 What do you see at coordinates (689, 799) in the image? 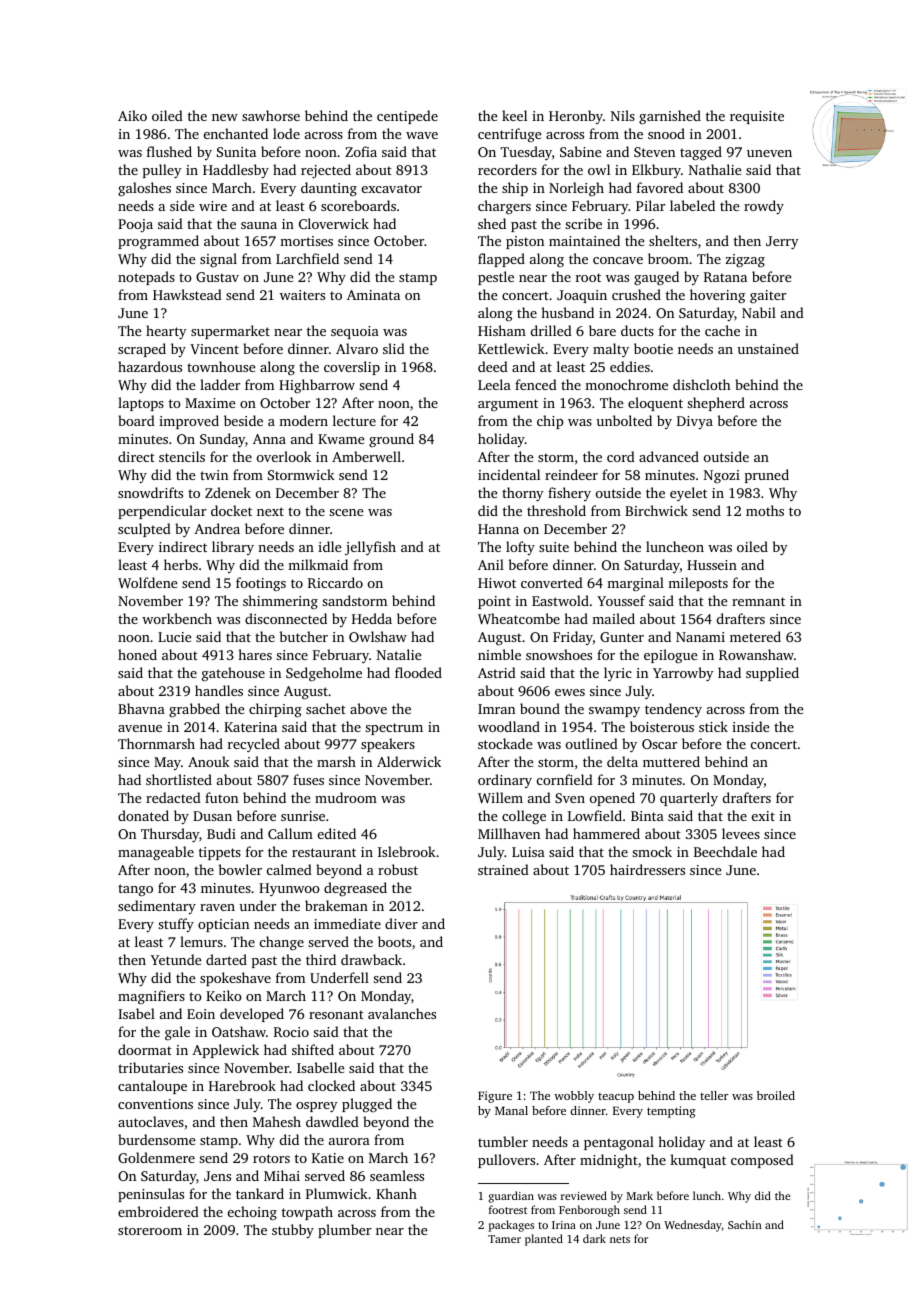
I see `quarterly` at bounding box center [689, 799].
